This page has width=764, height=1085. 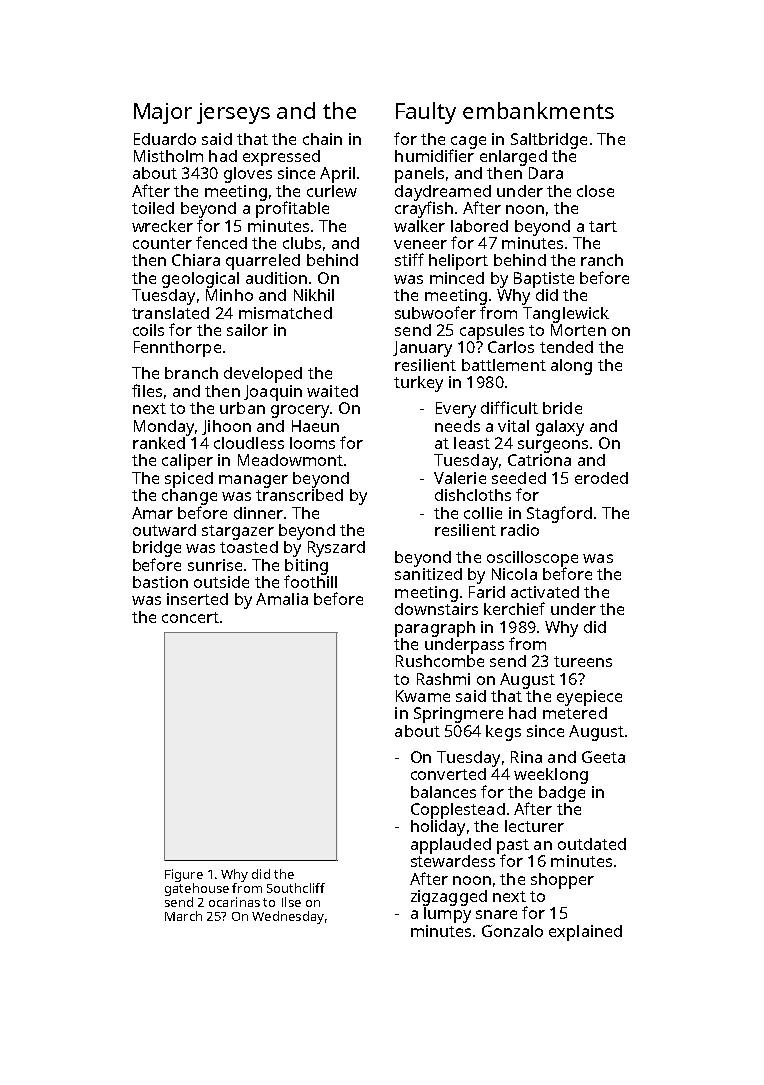 I want to click on applauded, so click(x=451, y=846).
